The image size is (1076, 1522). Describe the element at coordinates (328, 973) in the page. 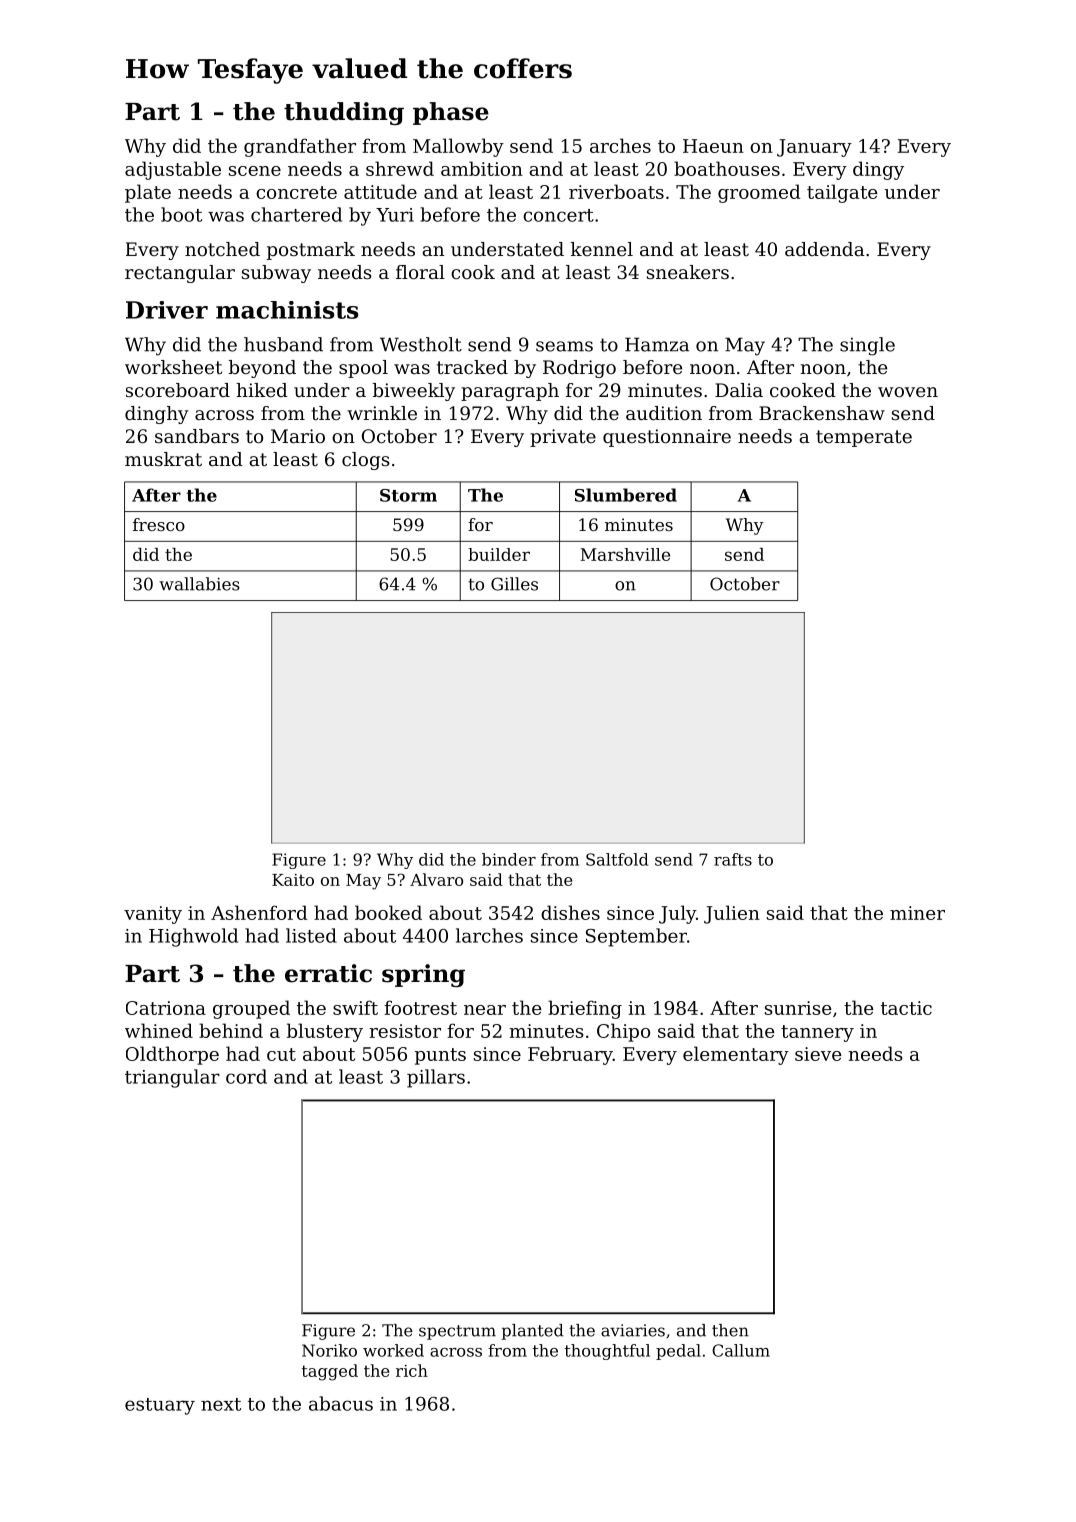

I see `erratic` at that location.
